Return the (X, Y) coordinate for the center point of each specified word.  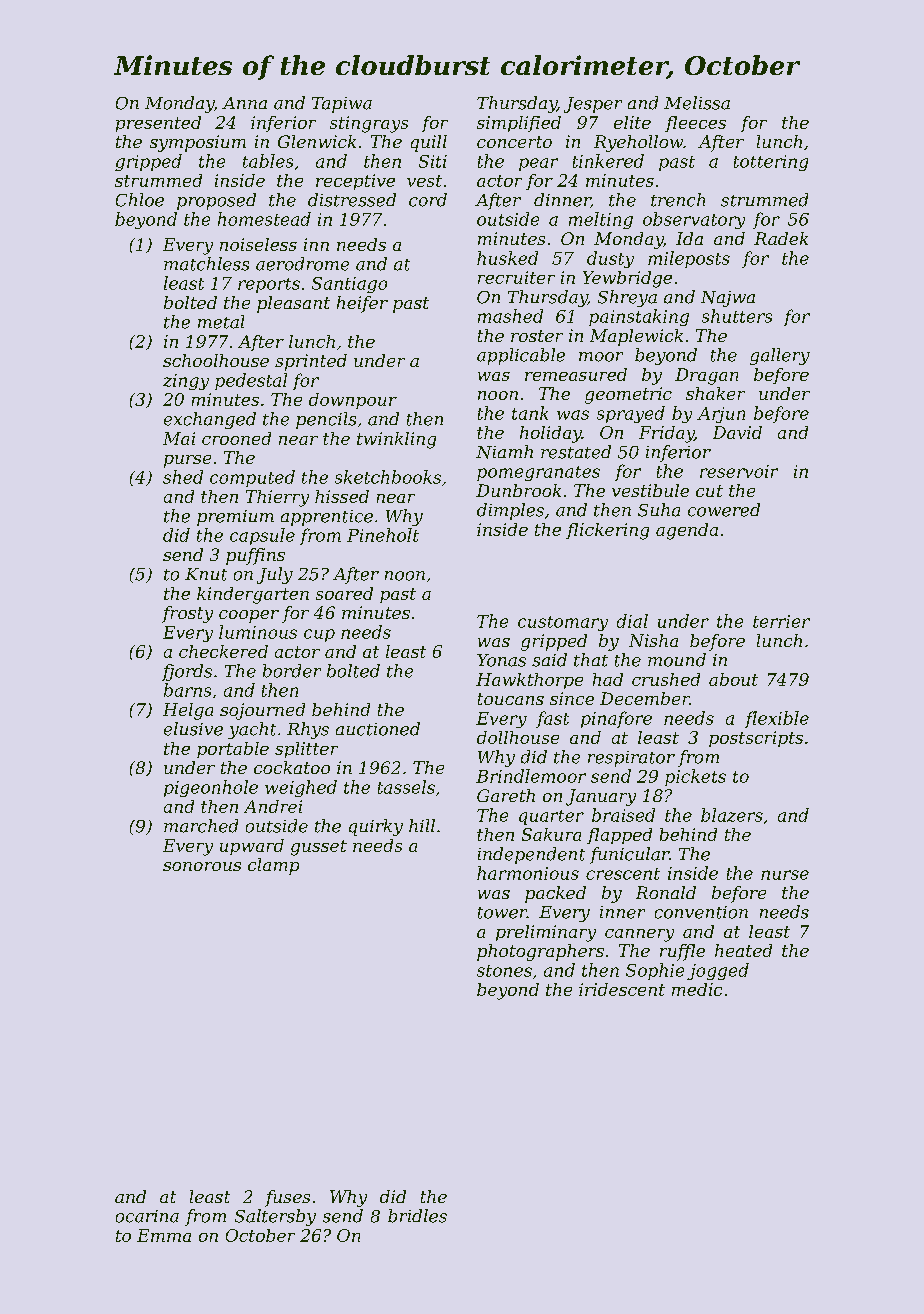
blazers (732, 815)
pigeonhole (211, 788)
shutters (737, 316)
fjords (187, 672)
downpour (353, 401)
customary (563, 623)
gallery (780, 356)
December (645, 698)
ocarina (147, 1216)
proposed (216, 201)
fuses (287, 1198)
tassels (406, 787)
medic (697, 989)
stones (504, 971)
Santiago (349, 285)
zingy (186, 382)
